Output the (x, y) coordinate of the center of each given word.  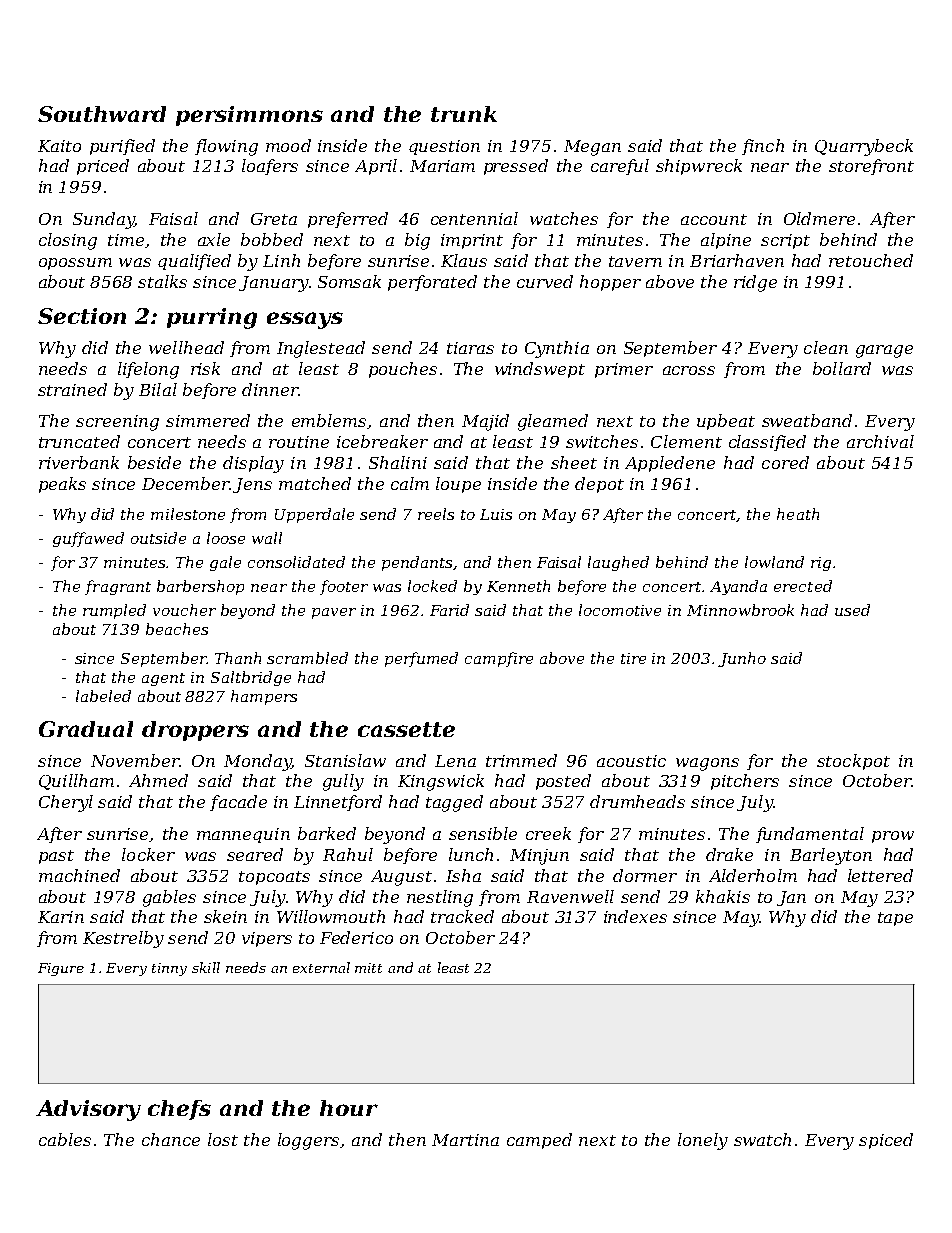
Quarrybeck (864, 147)
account (714, 219)
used (852, 610)
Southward (102, 114)
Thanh (238, 658)
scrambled (307, 658)
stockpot (853, 762)
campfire (499, 659)
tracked (462, 916)
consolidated (296, 562)
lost (223, 1139)
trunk (464, 114)
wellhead (186, 347)
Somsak (349, 281)
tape (895, 919)
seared (255, 854)
